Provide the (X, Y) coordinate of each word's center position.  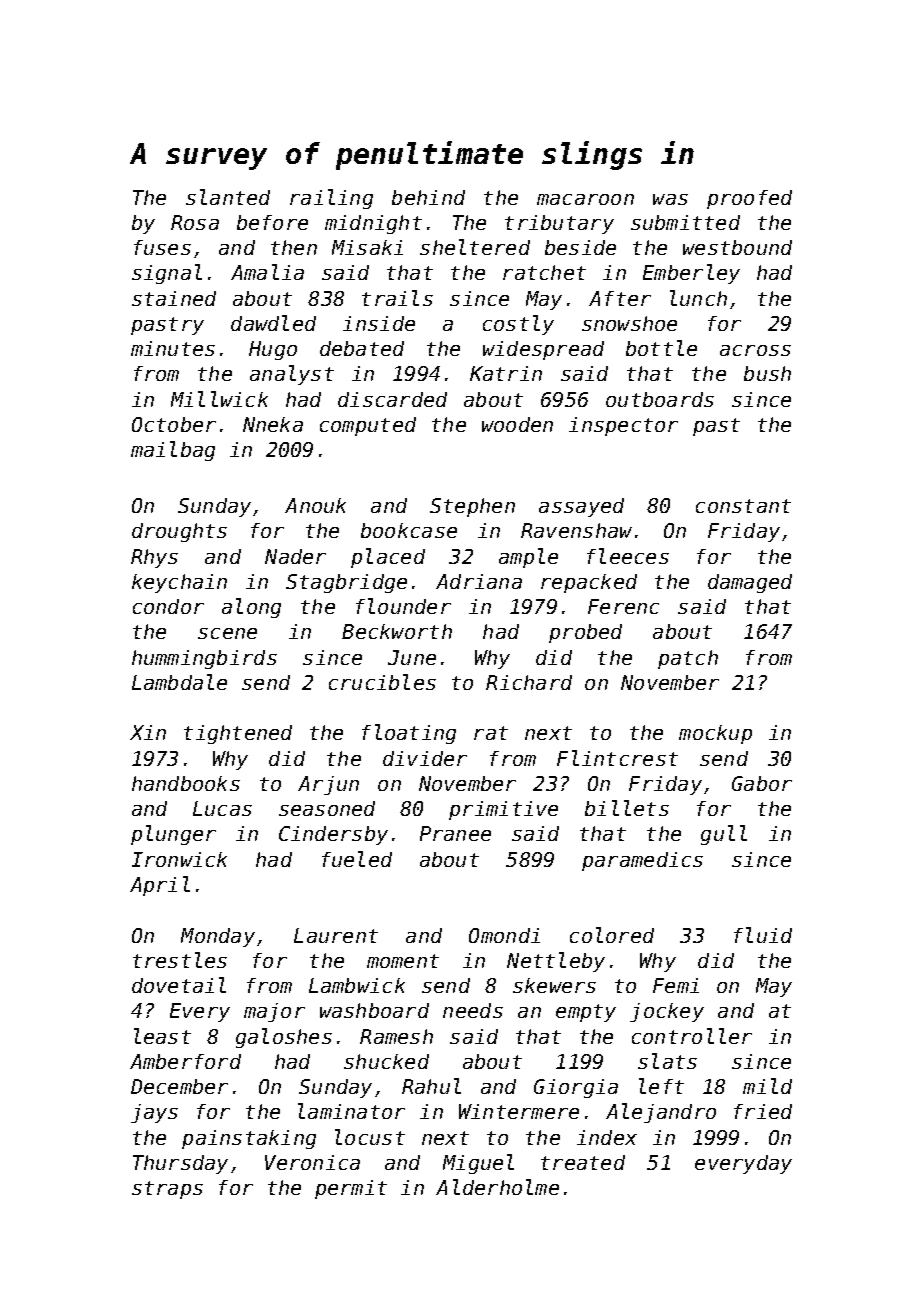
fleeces (628, 556)
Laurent (336, 935)
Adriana (479, 581)
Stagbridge (346, 583)
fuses (162, 247)
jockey (667, 1012)
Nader (295, 556)
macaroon (585, 199)
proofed (749, 199)
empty (586, 1013)
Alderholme (497, 1187)
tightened (238, 734)
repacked (589, 583)
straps (167, 1190)
